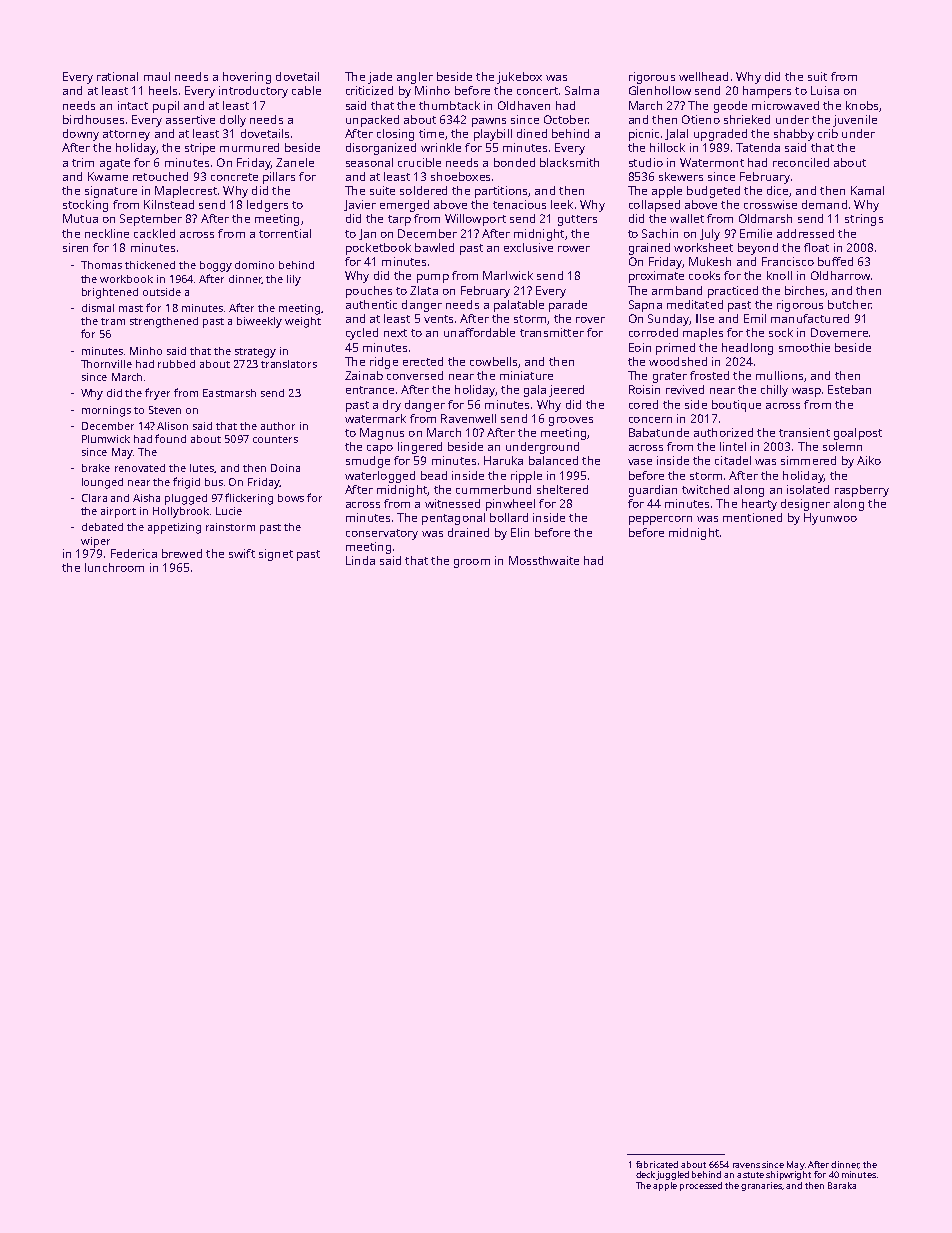  Describe the element at coordinates (646, 1175) in the page. I see `deck` at that location.
